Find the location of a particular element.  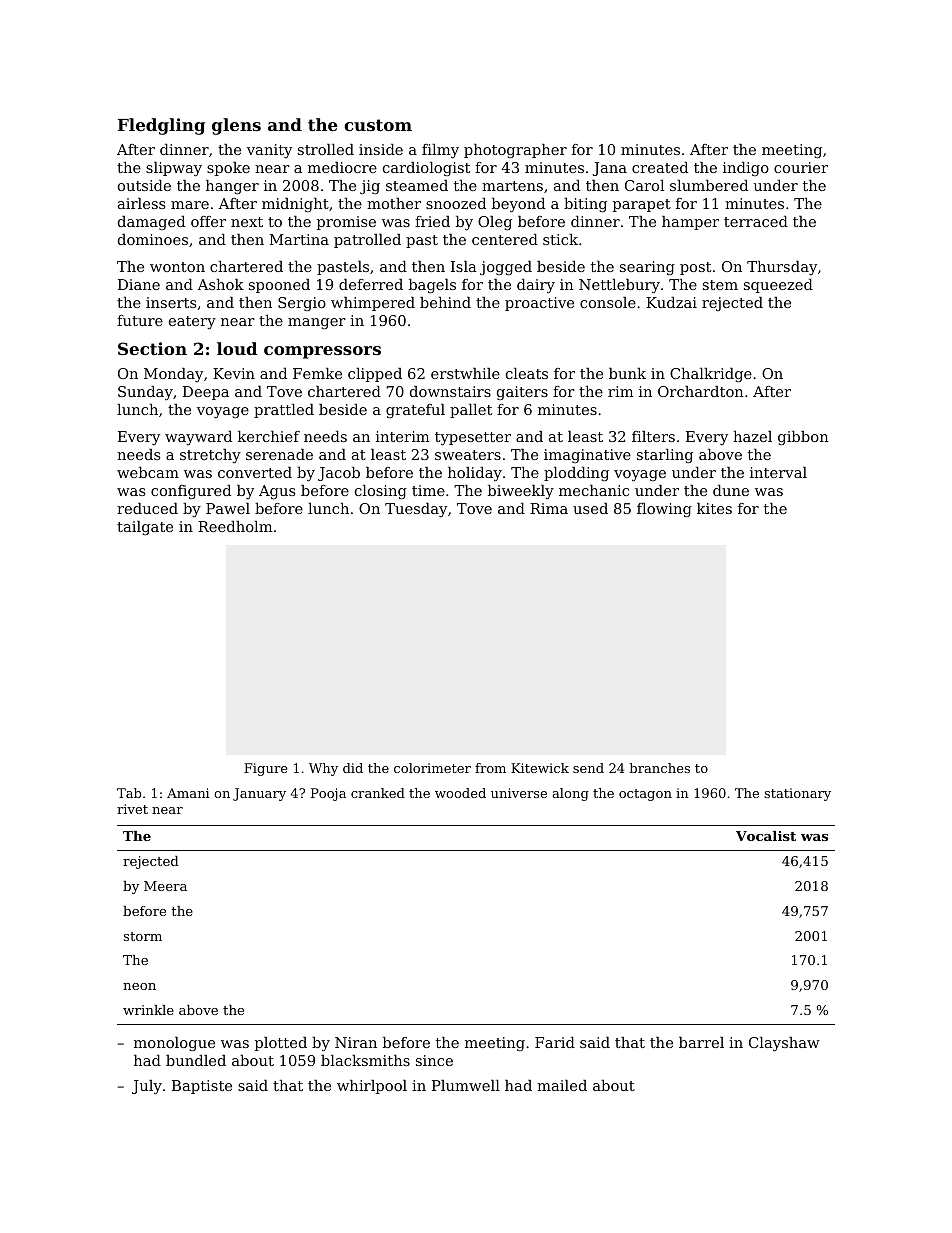

Kevin is located at coordinates (234, 373).
